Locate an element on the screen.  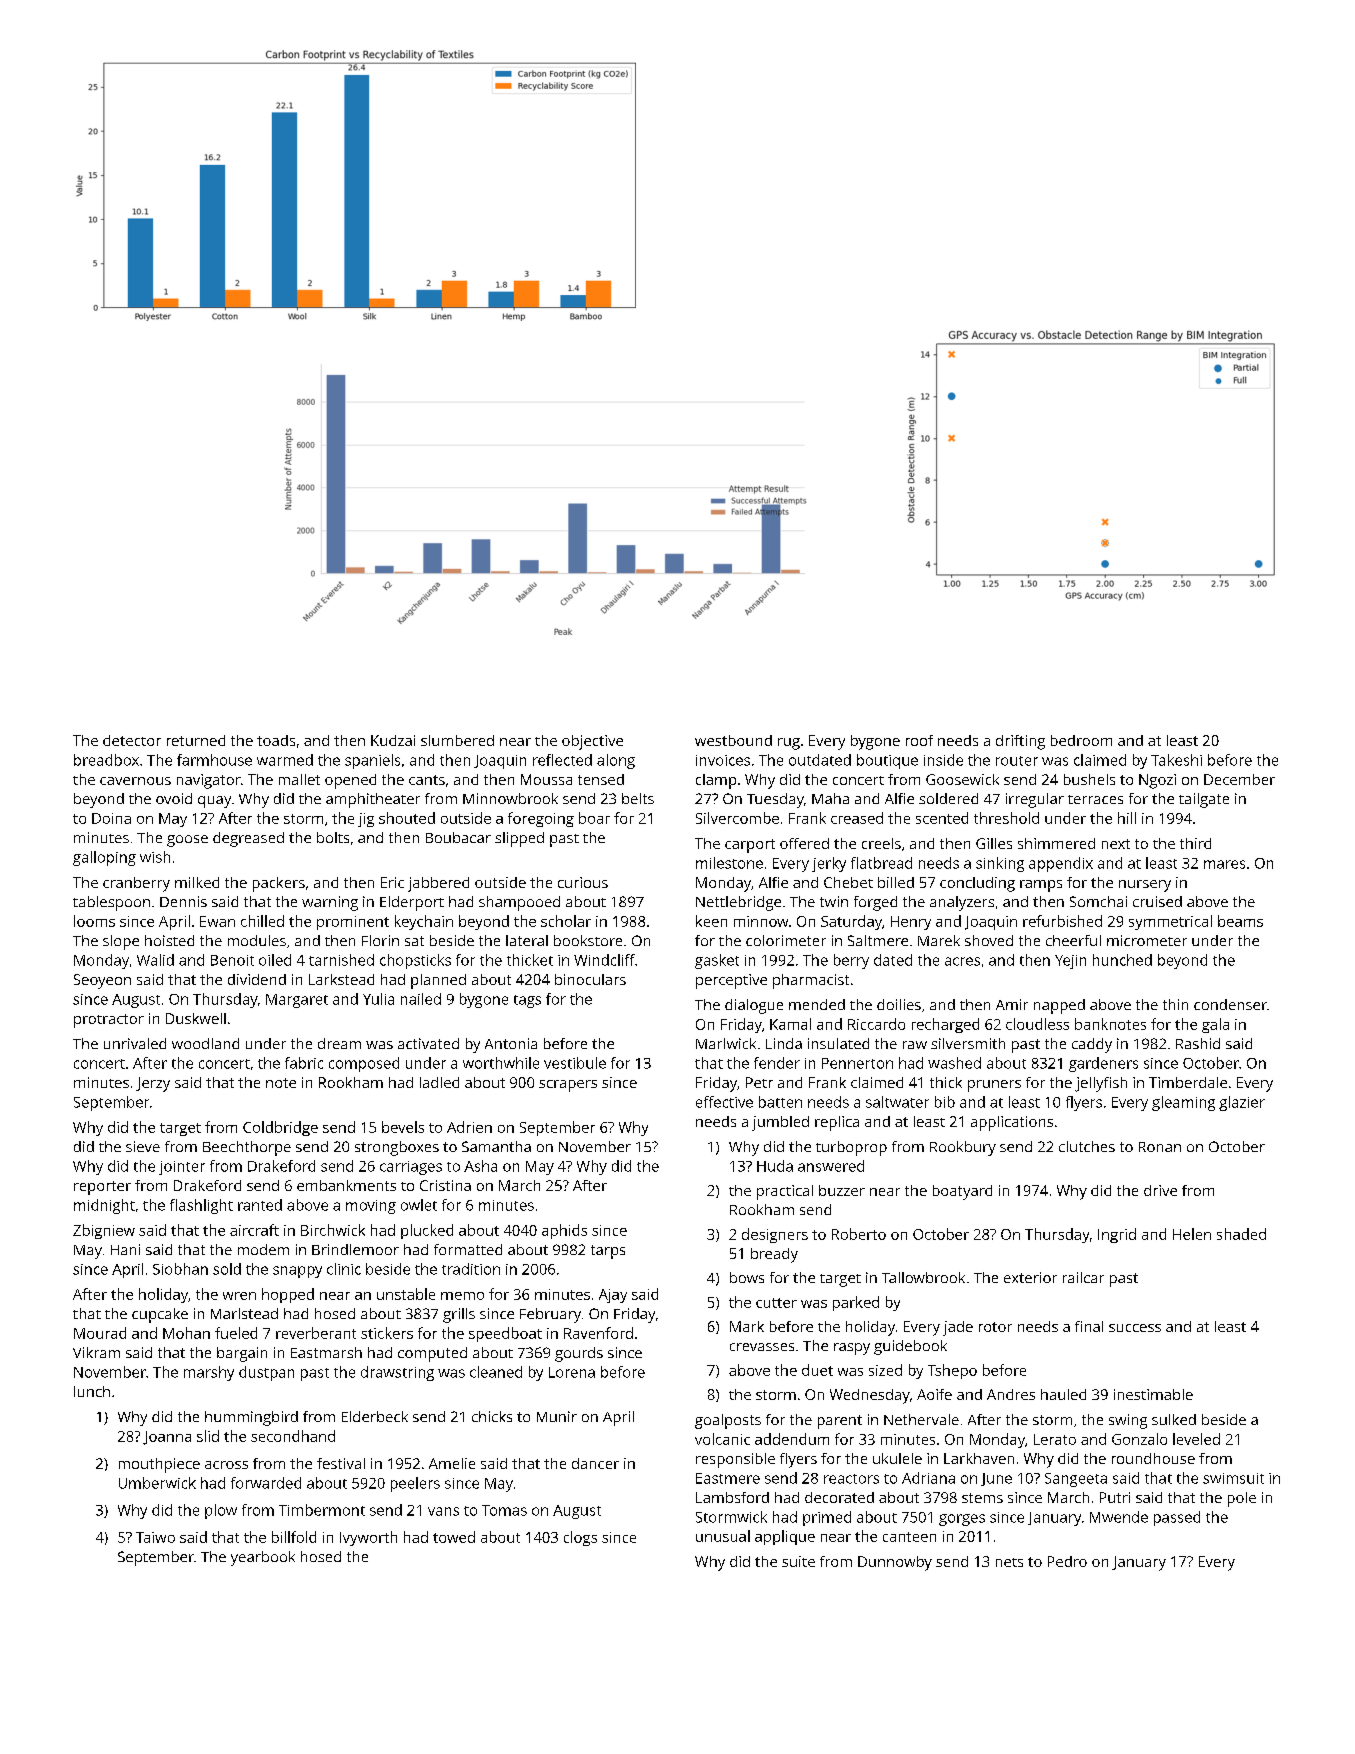
invoices is located at coordinates (723, 760).
